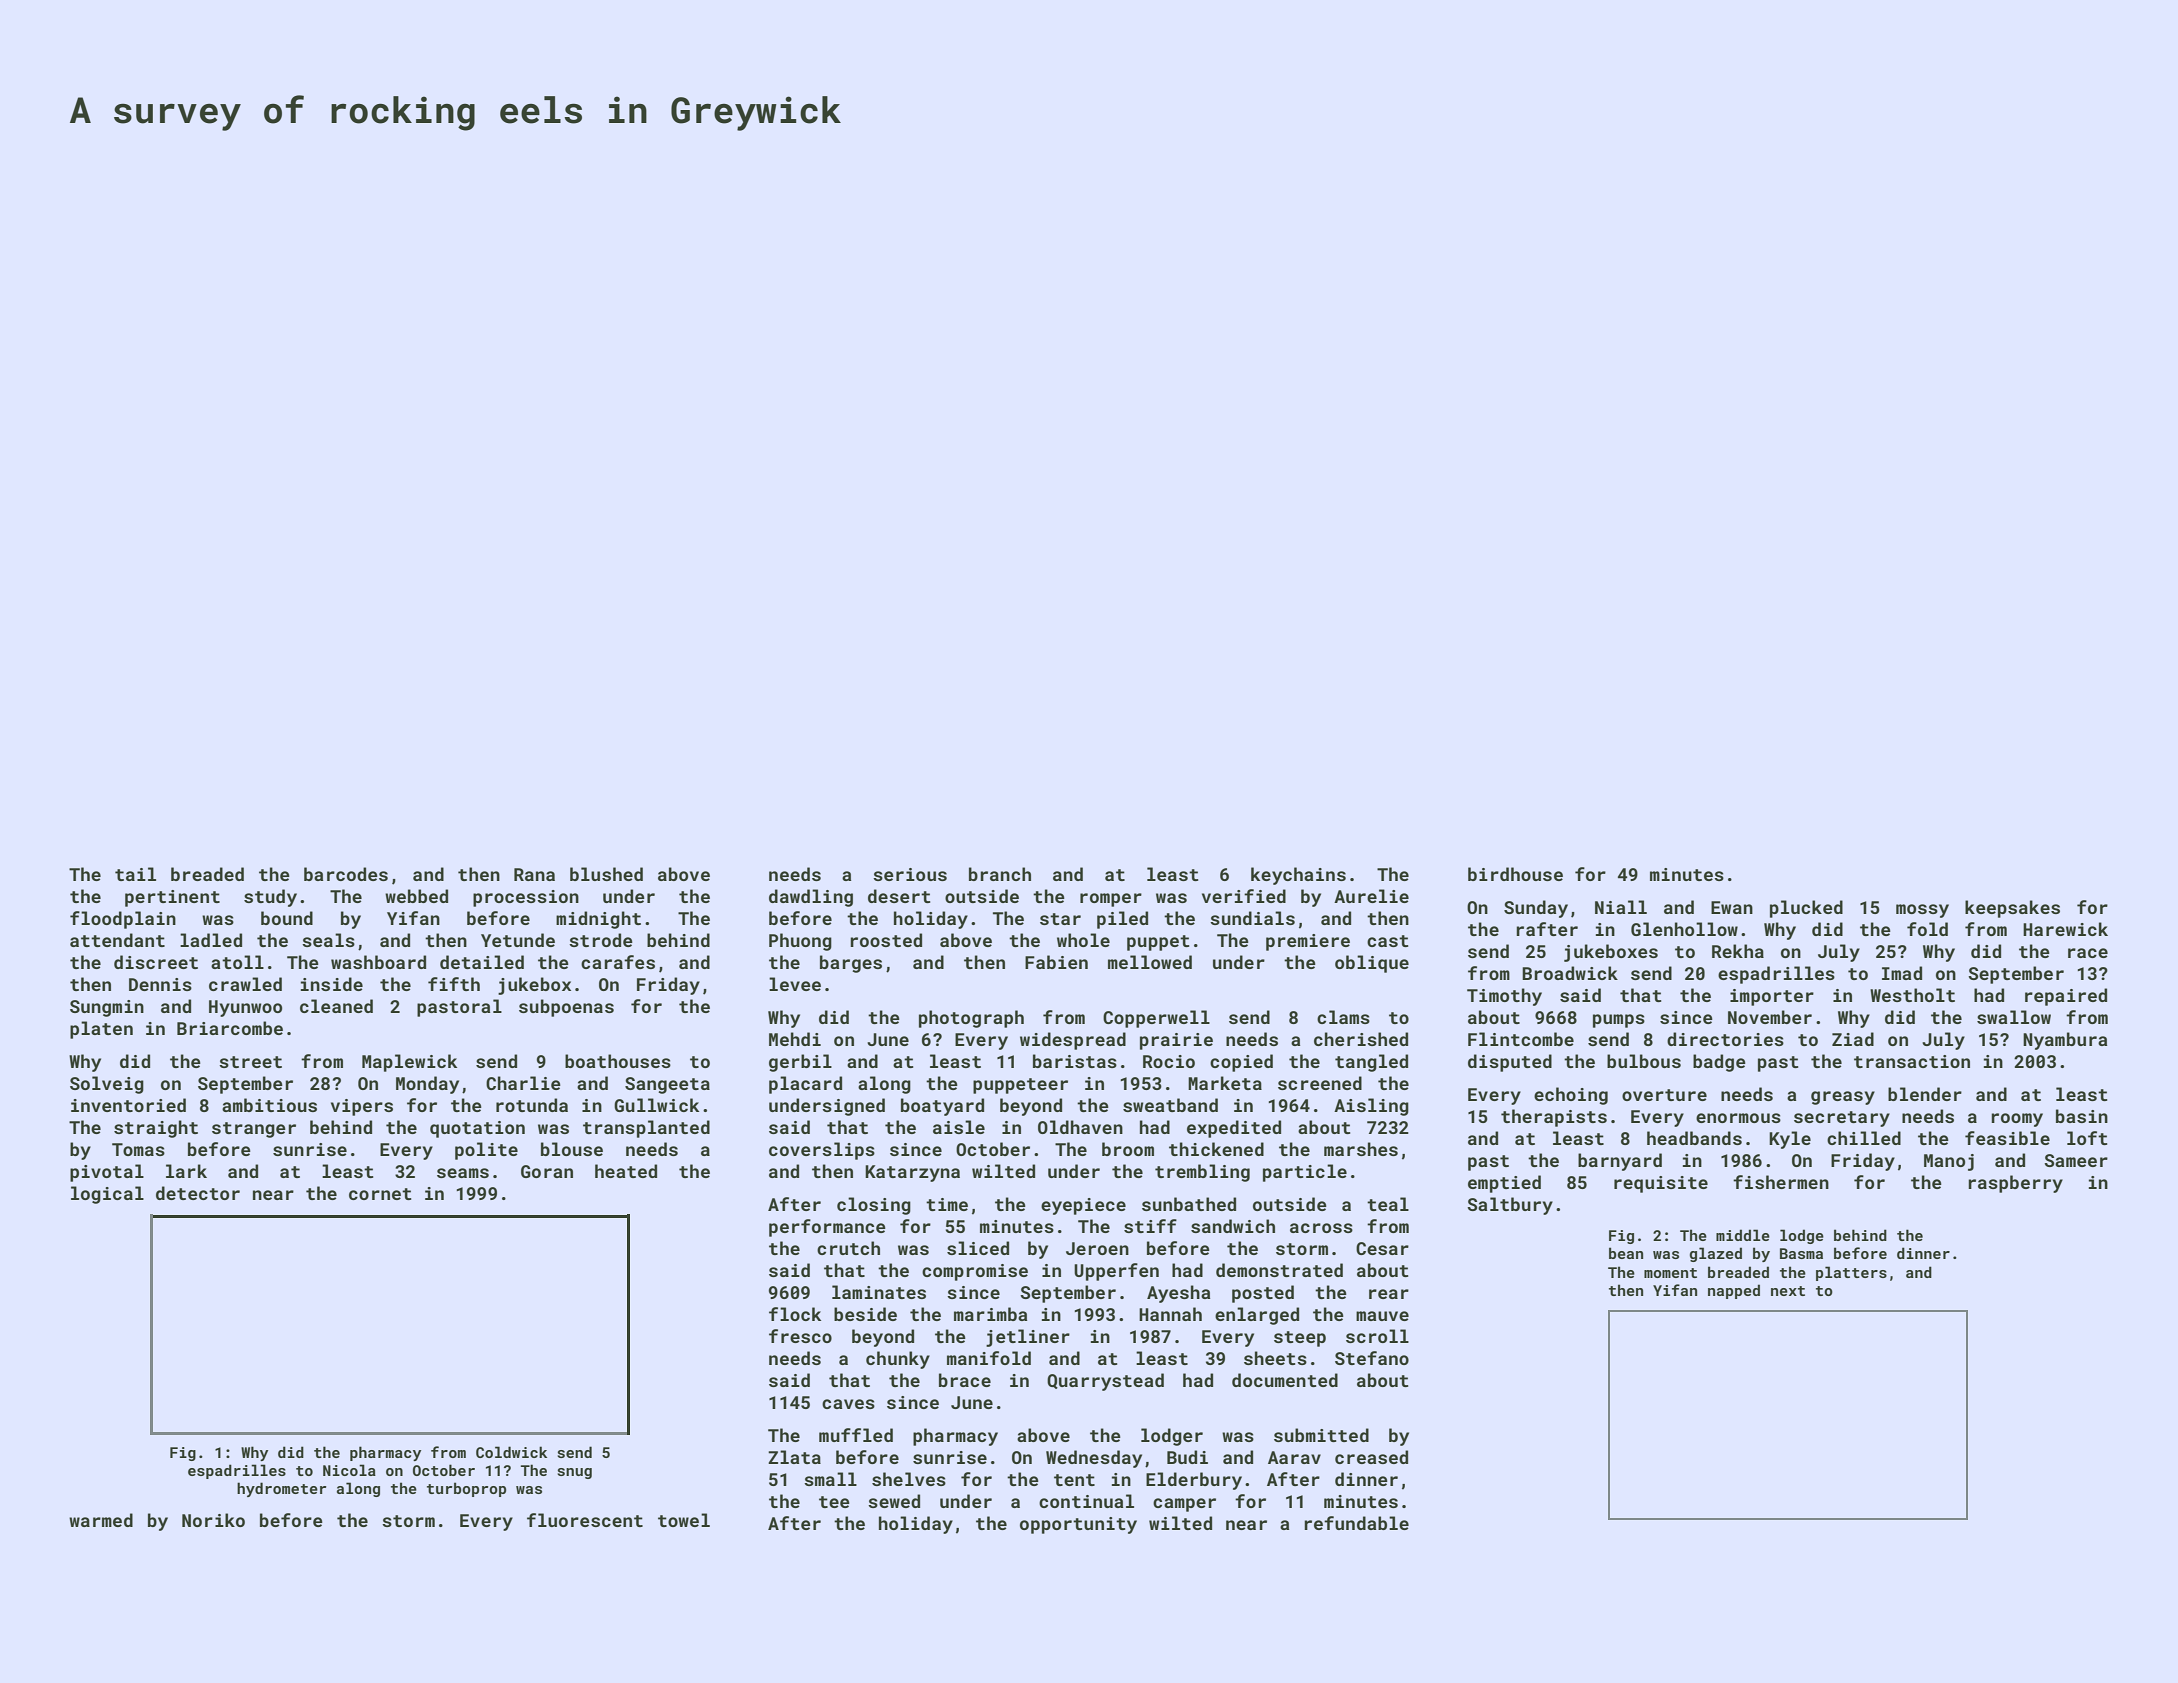  Describe the element at coordinates (851, 964) in the screenshot. I see `barges` at that location.
